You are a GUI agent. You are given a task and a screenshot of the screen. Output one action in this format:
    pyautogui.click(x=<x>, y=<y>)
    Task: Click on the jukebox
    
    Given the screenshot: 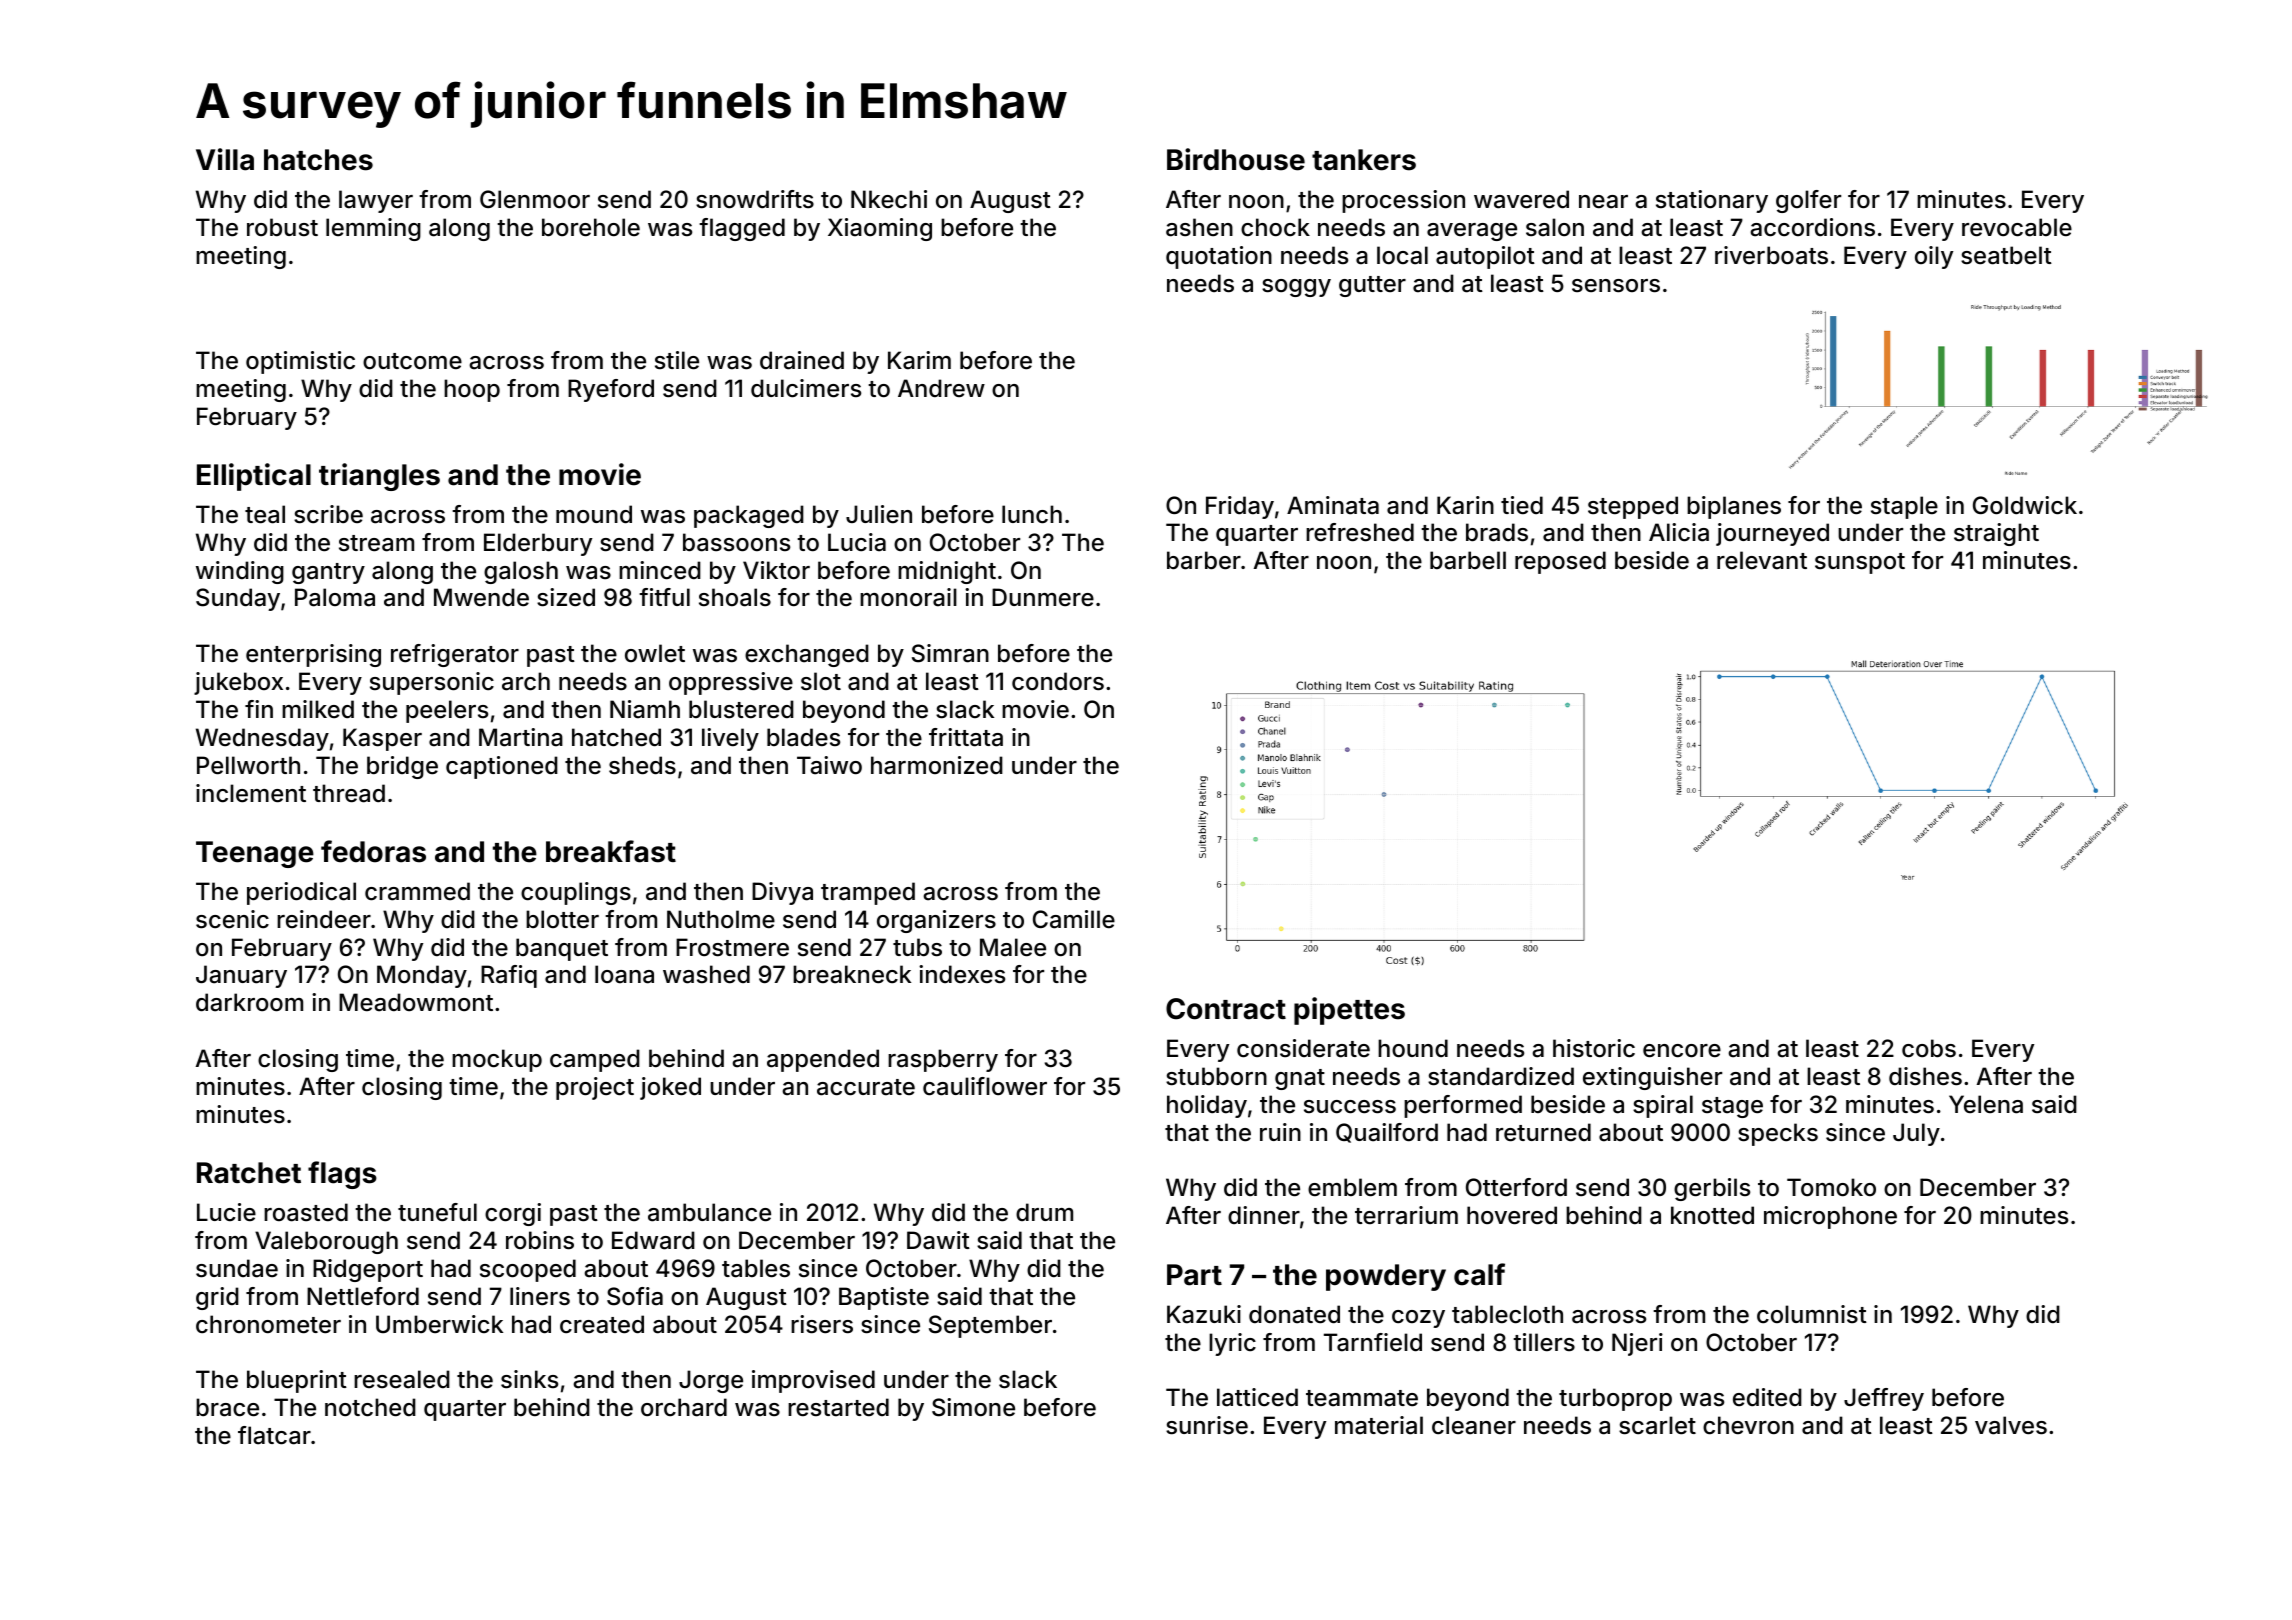 What is the action you would take?
    pyautogui.click(x=238, y=683)
